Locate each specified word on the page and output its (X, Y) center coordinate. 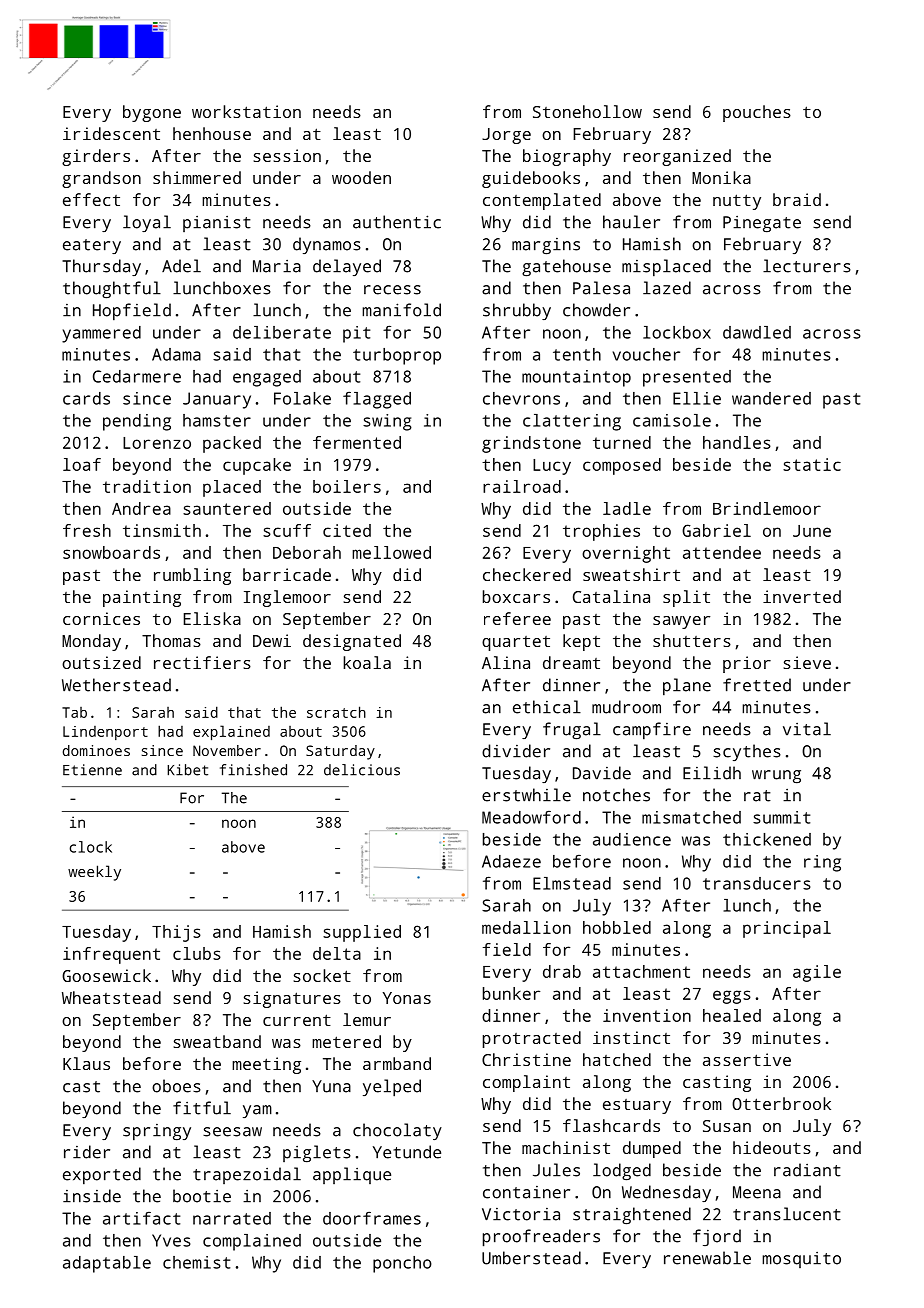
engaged (267, 378)
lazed (667, 288)
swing (387, 422)
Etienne (92, 770)
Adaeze (511, 861)
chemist (196, 1262)
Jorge (506, 136)
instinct (631, 1037)
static (812, 464)
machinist (566, 1147)
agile (817, 973)
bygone (152, 113)
